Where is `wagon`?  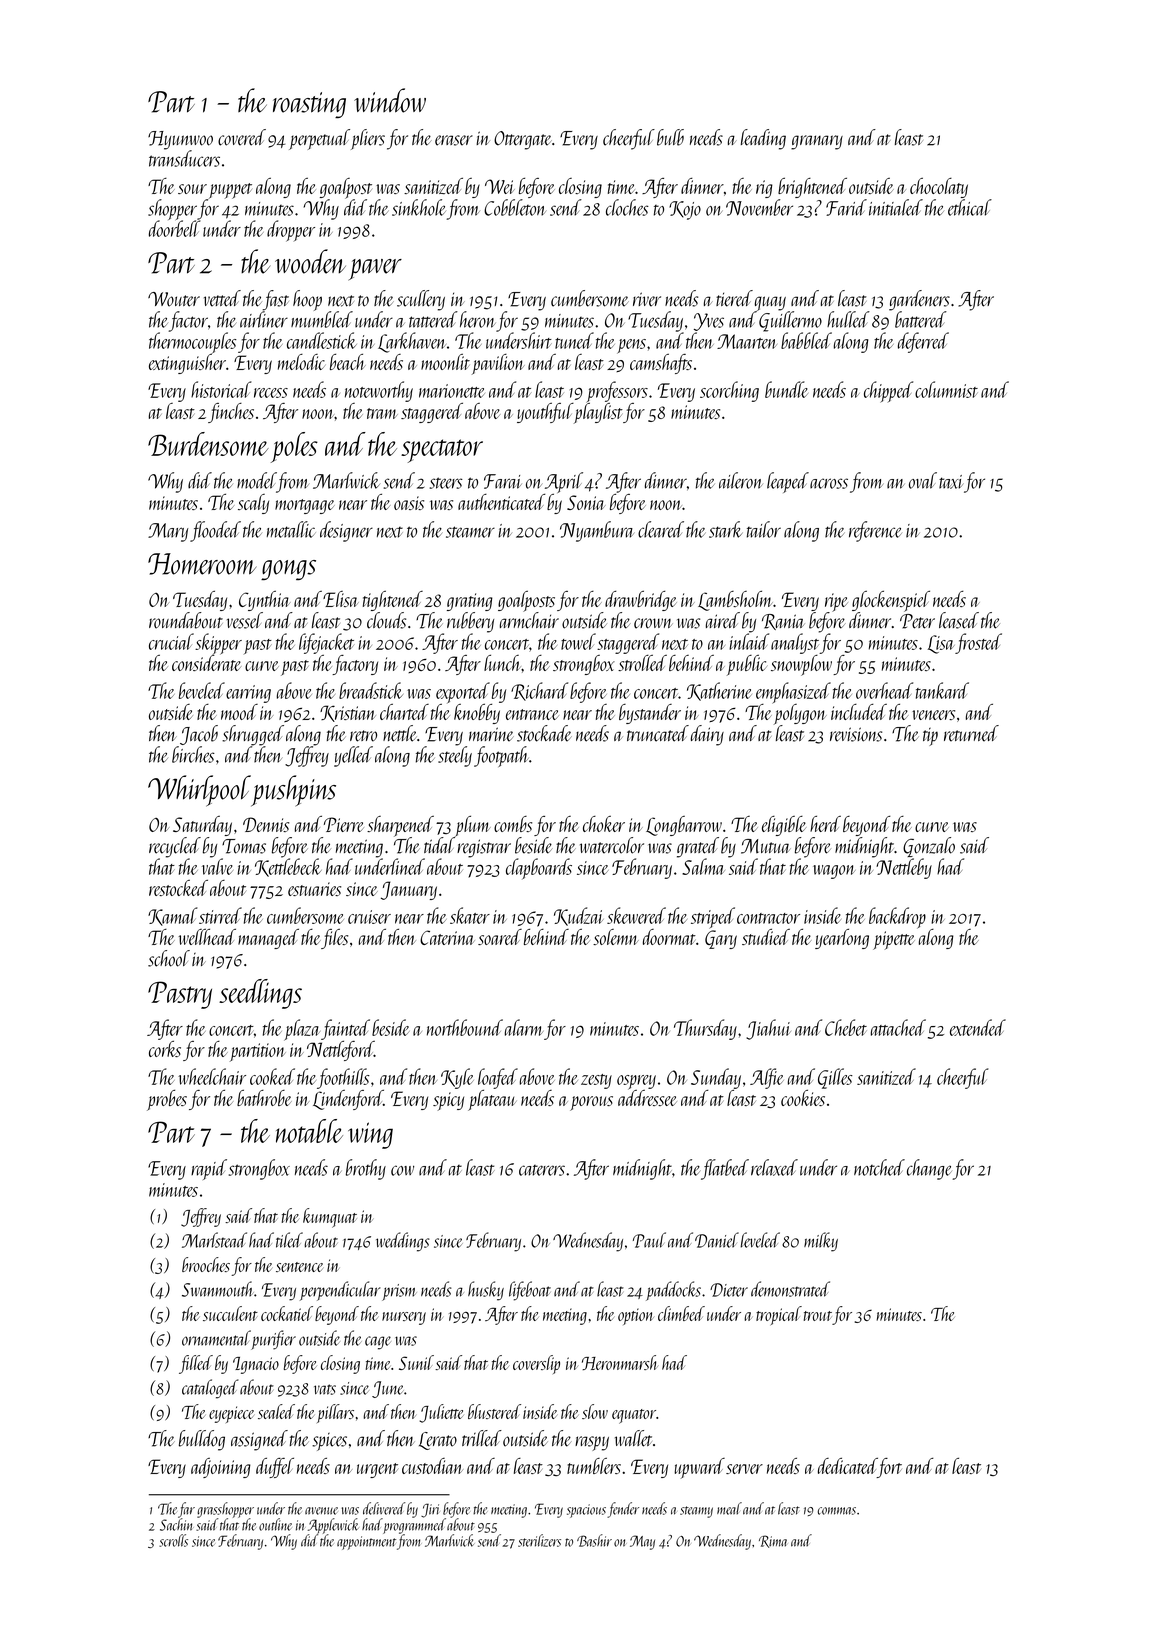
wagon is located at coordinates (834, 872).
